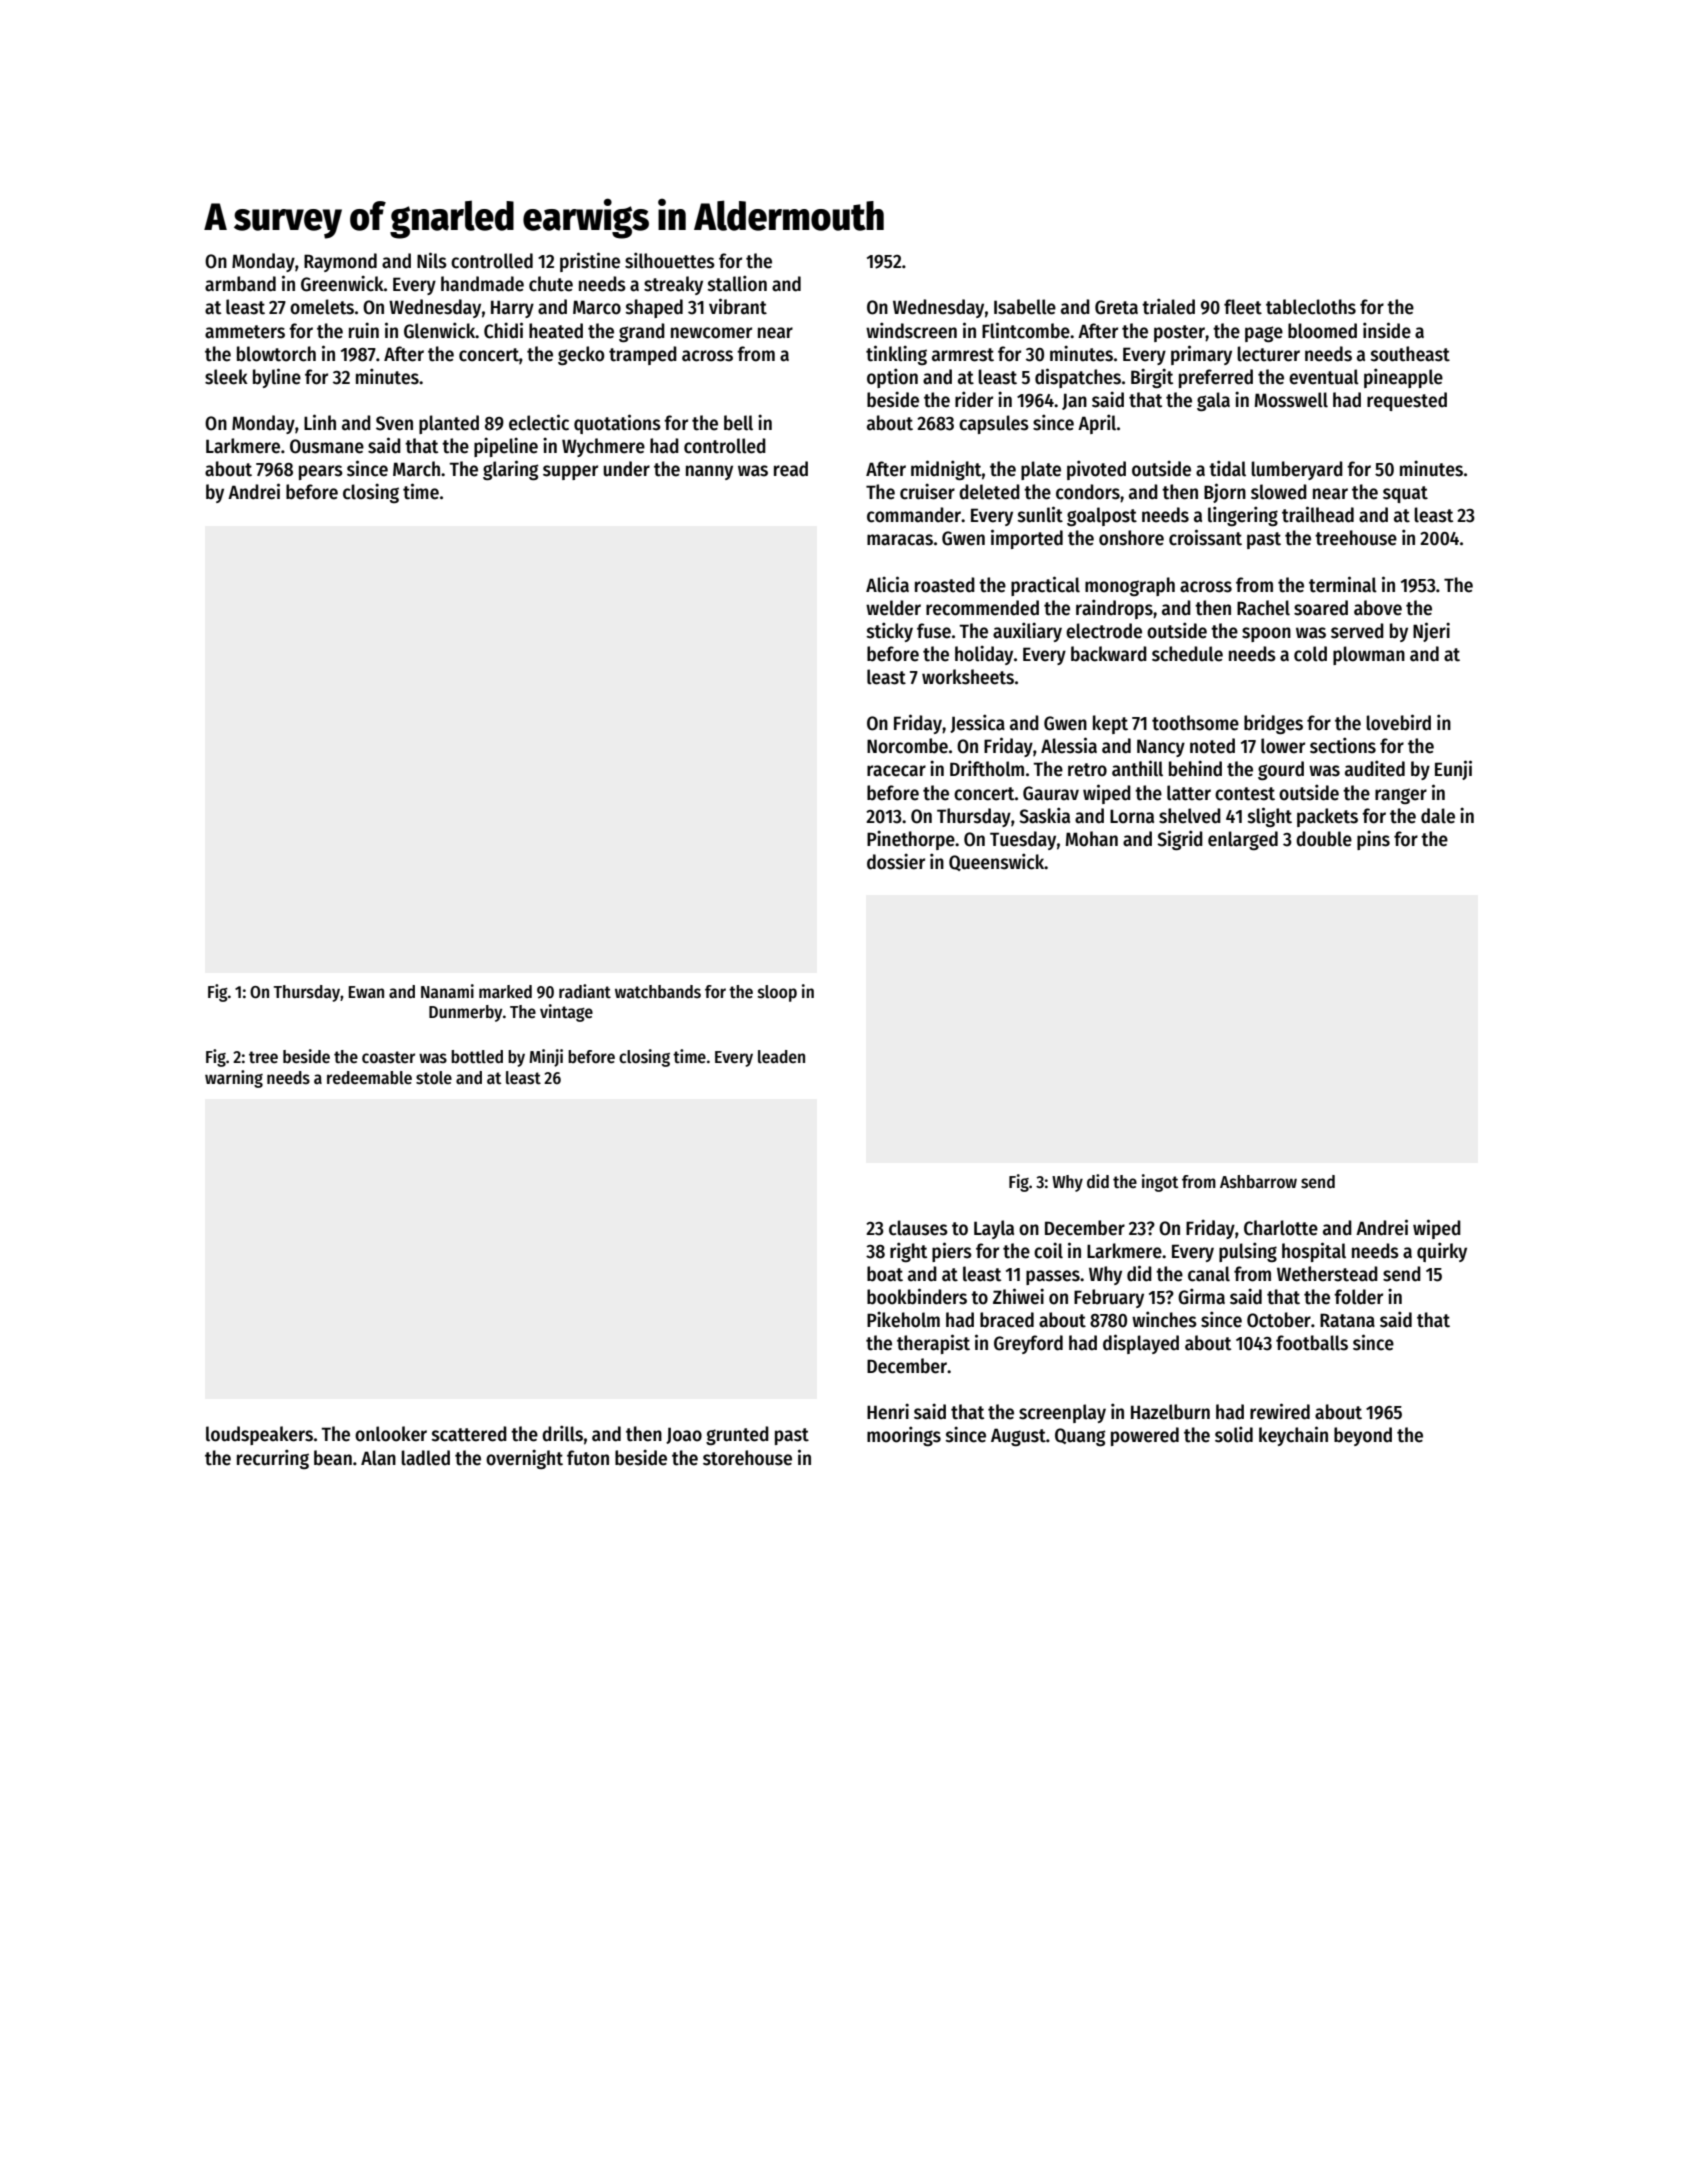 This page has height=2178, width=1683. What do you see at coordinates (562, 1433) in the page?
I see `drills` at bounding box center [562, 1433].
